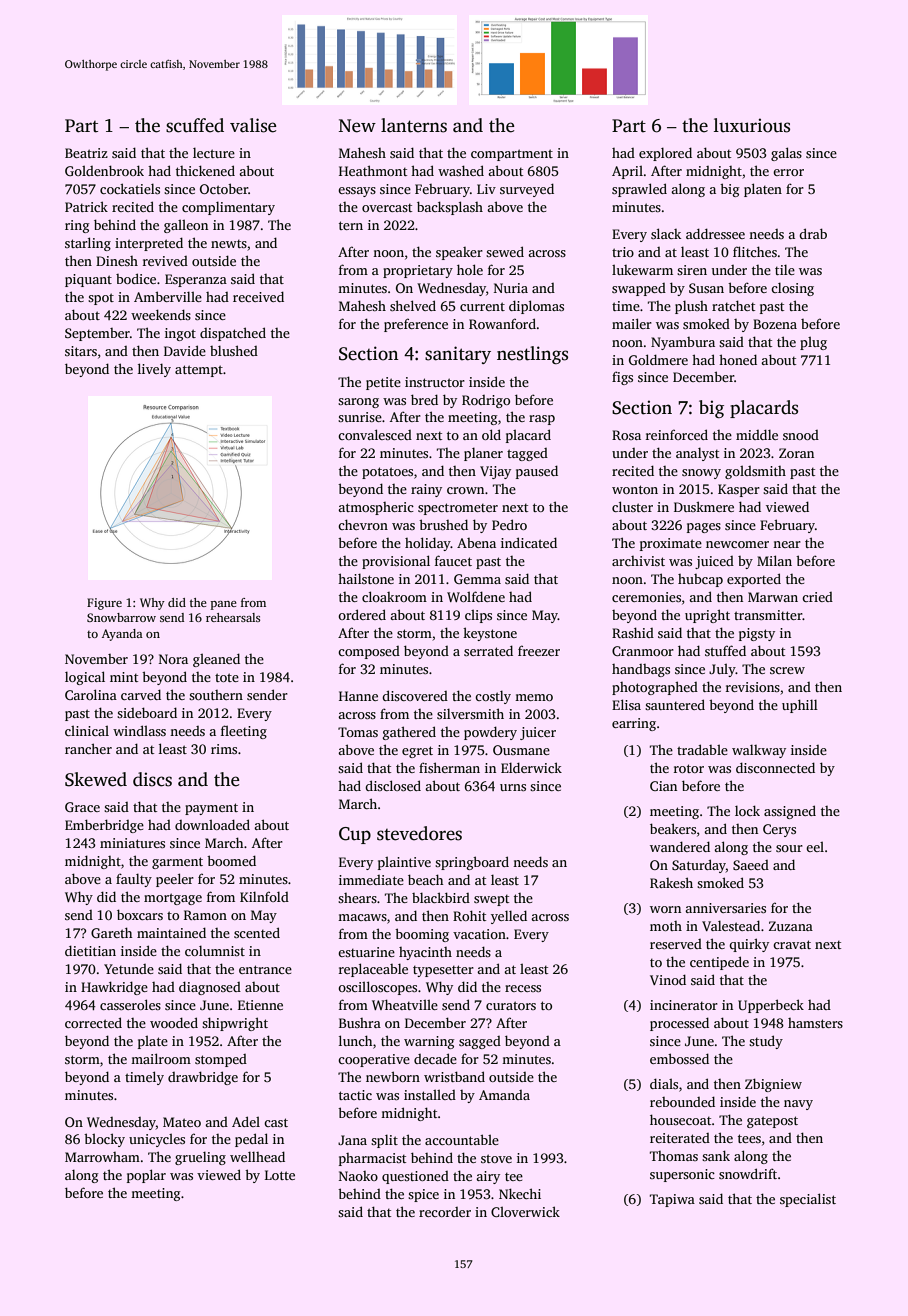  Describe the element at coordinates (199, 371) in the screenshot. I see `attempt` at that location.
